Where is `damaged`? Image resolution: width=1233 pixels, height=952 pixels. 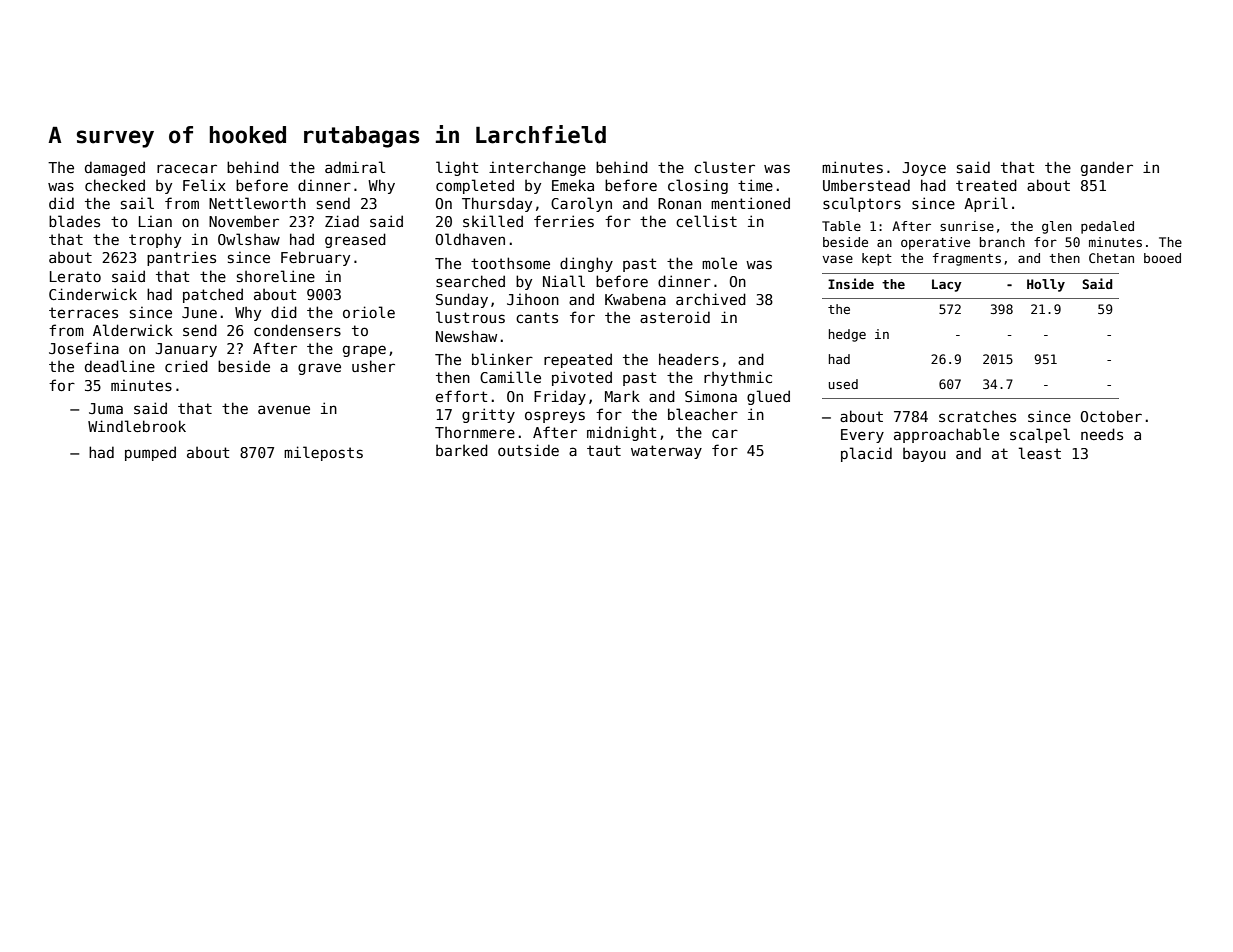
damaged is located at coordinates (115, 168).
